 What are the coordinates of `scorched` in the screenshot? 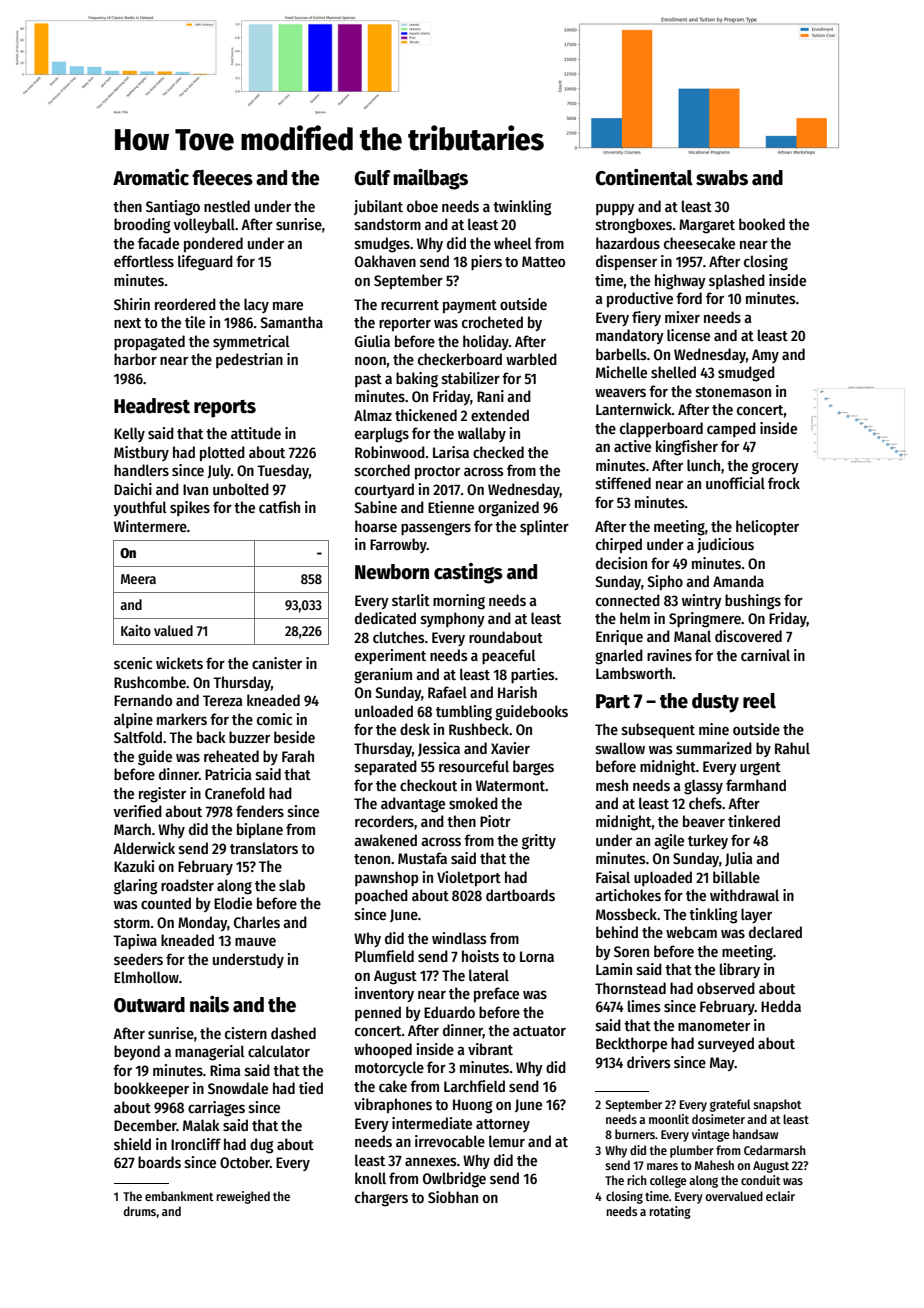 It's located at (382, 470).
